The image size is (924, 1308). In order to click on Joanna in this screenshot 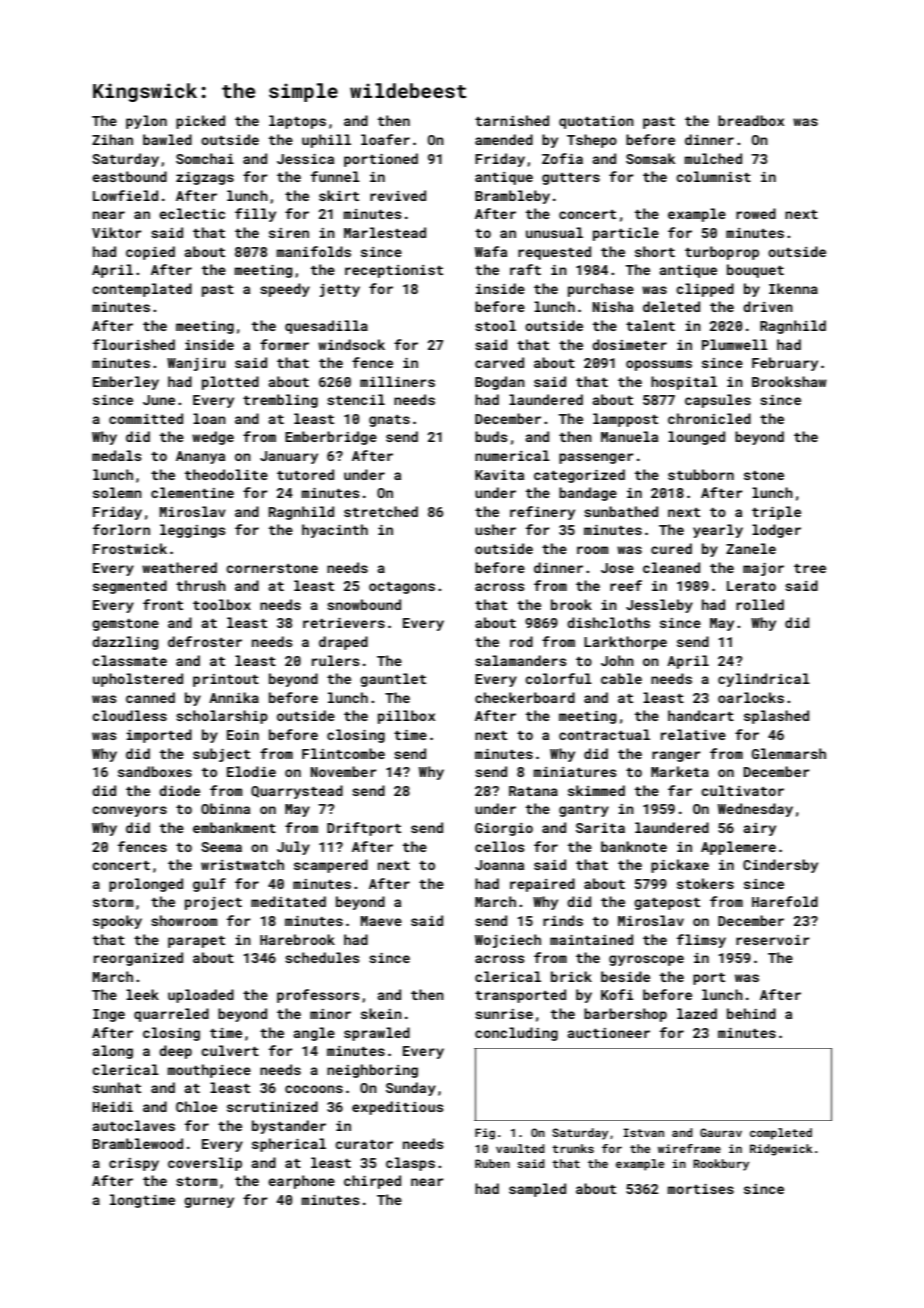, I will do `click(499, 865)`.
